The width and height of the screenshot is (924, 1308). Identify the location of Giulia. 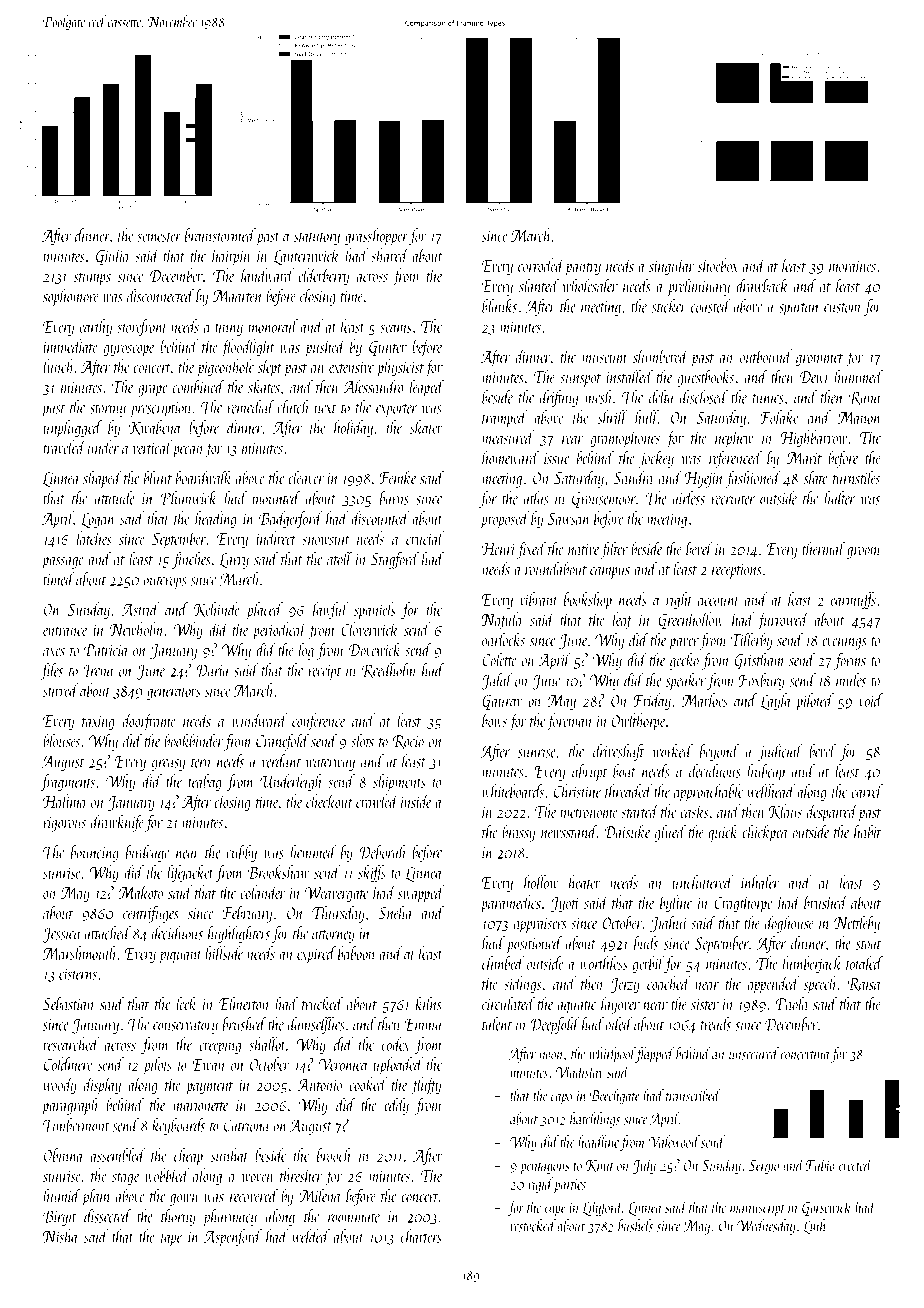
(112, 256).
